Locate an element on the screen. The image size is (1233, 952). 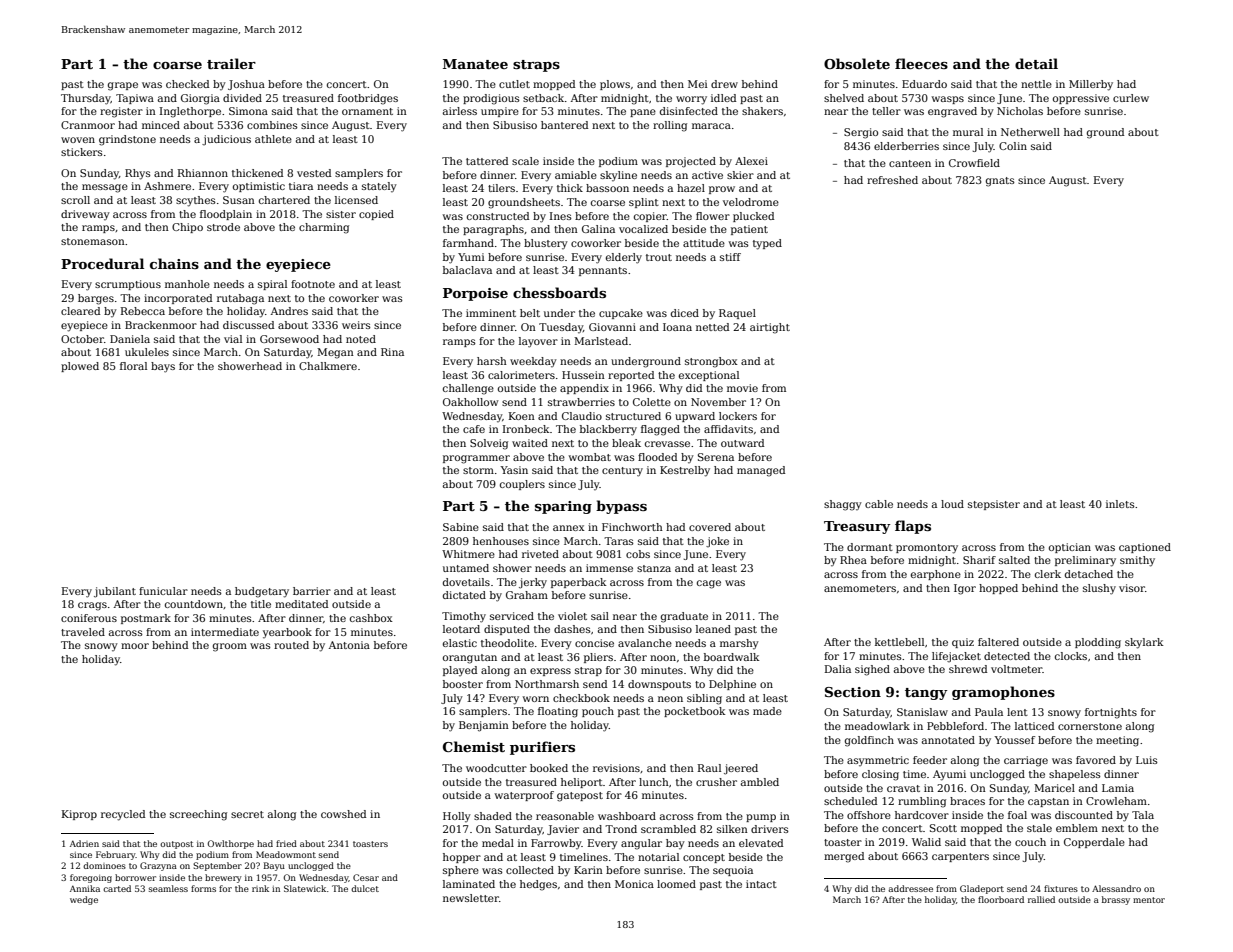
covered is located at coordinates (710, 527).
